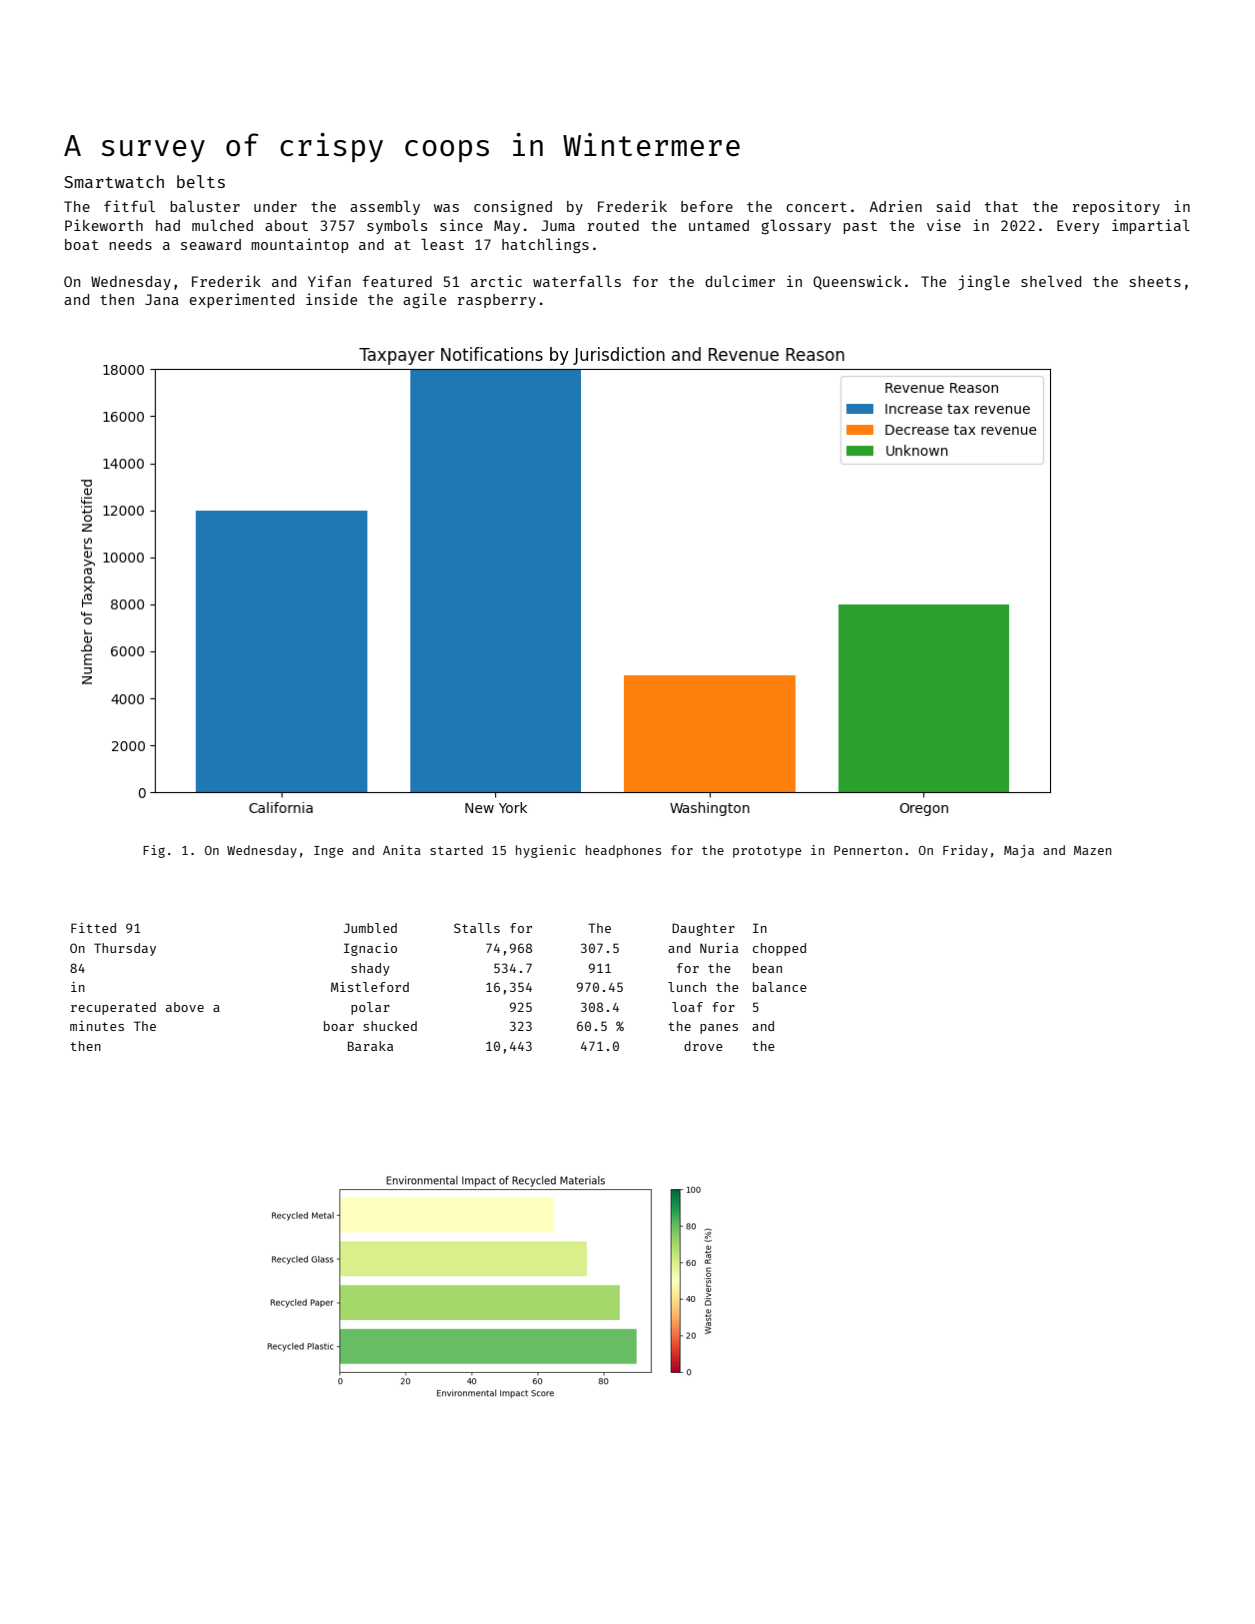 This screenshot has height=1624, width=1255. What do you see at coordinates (1093, 850) in the screenshot?
I see `Mazen` at bounding box center [1093, 850].
